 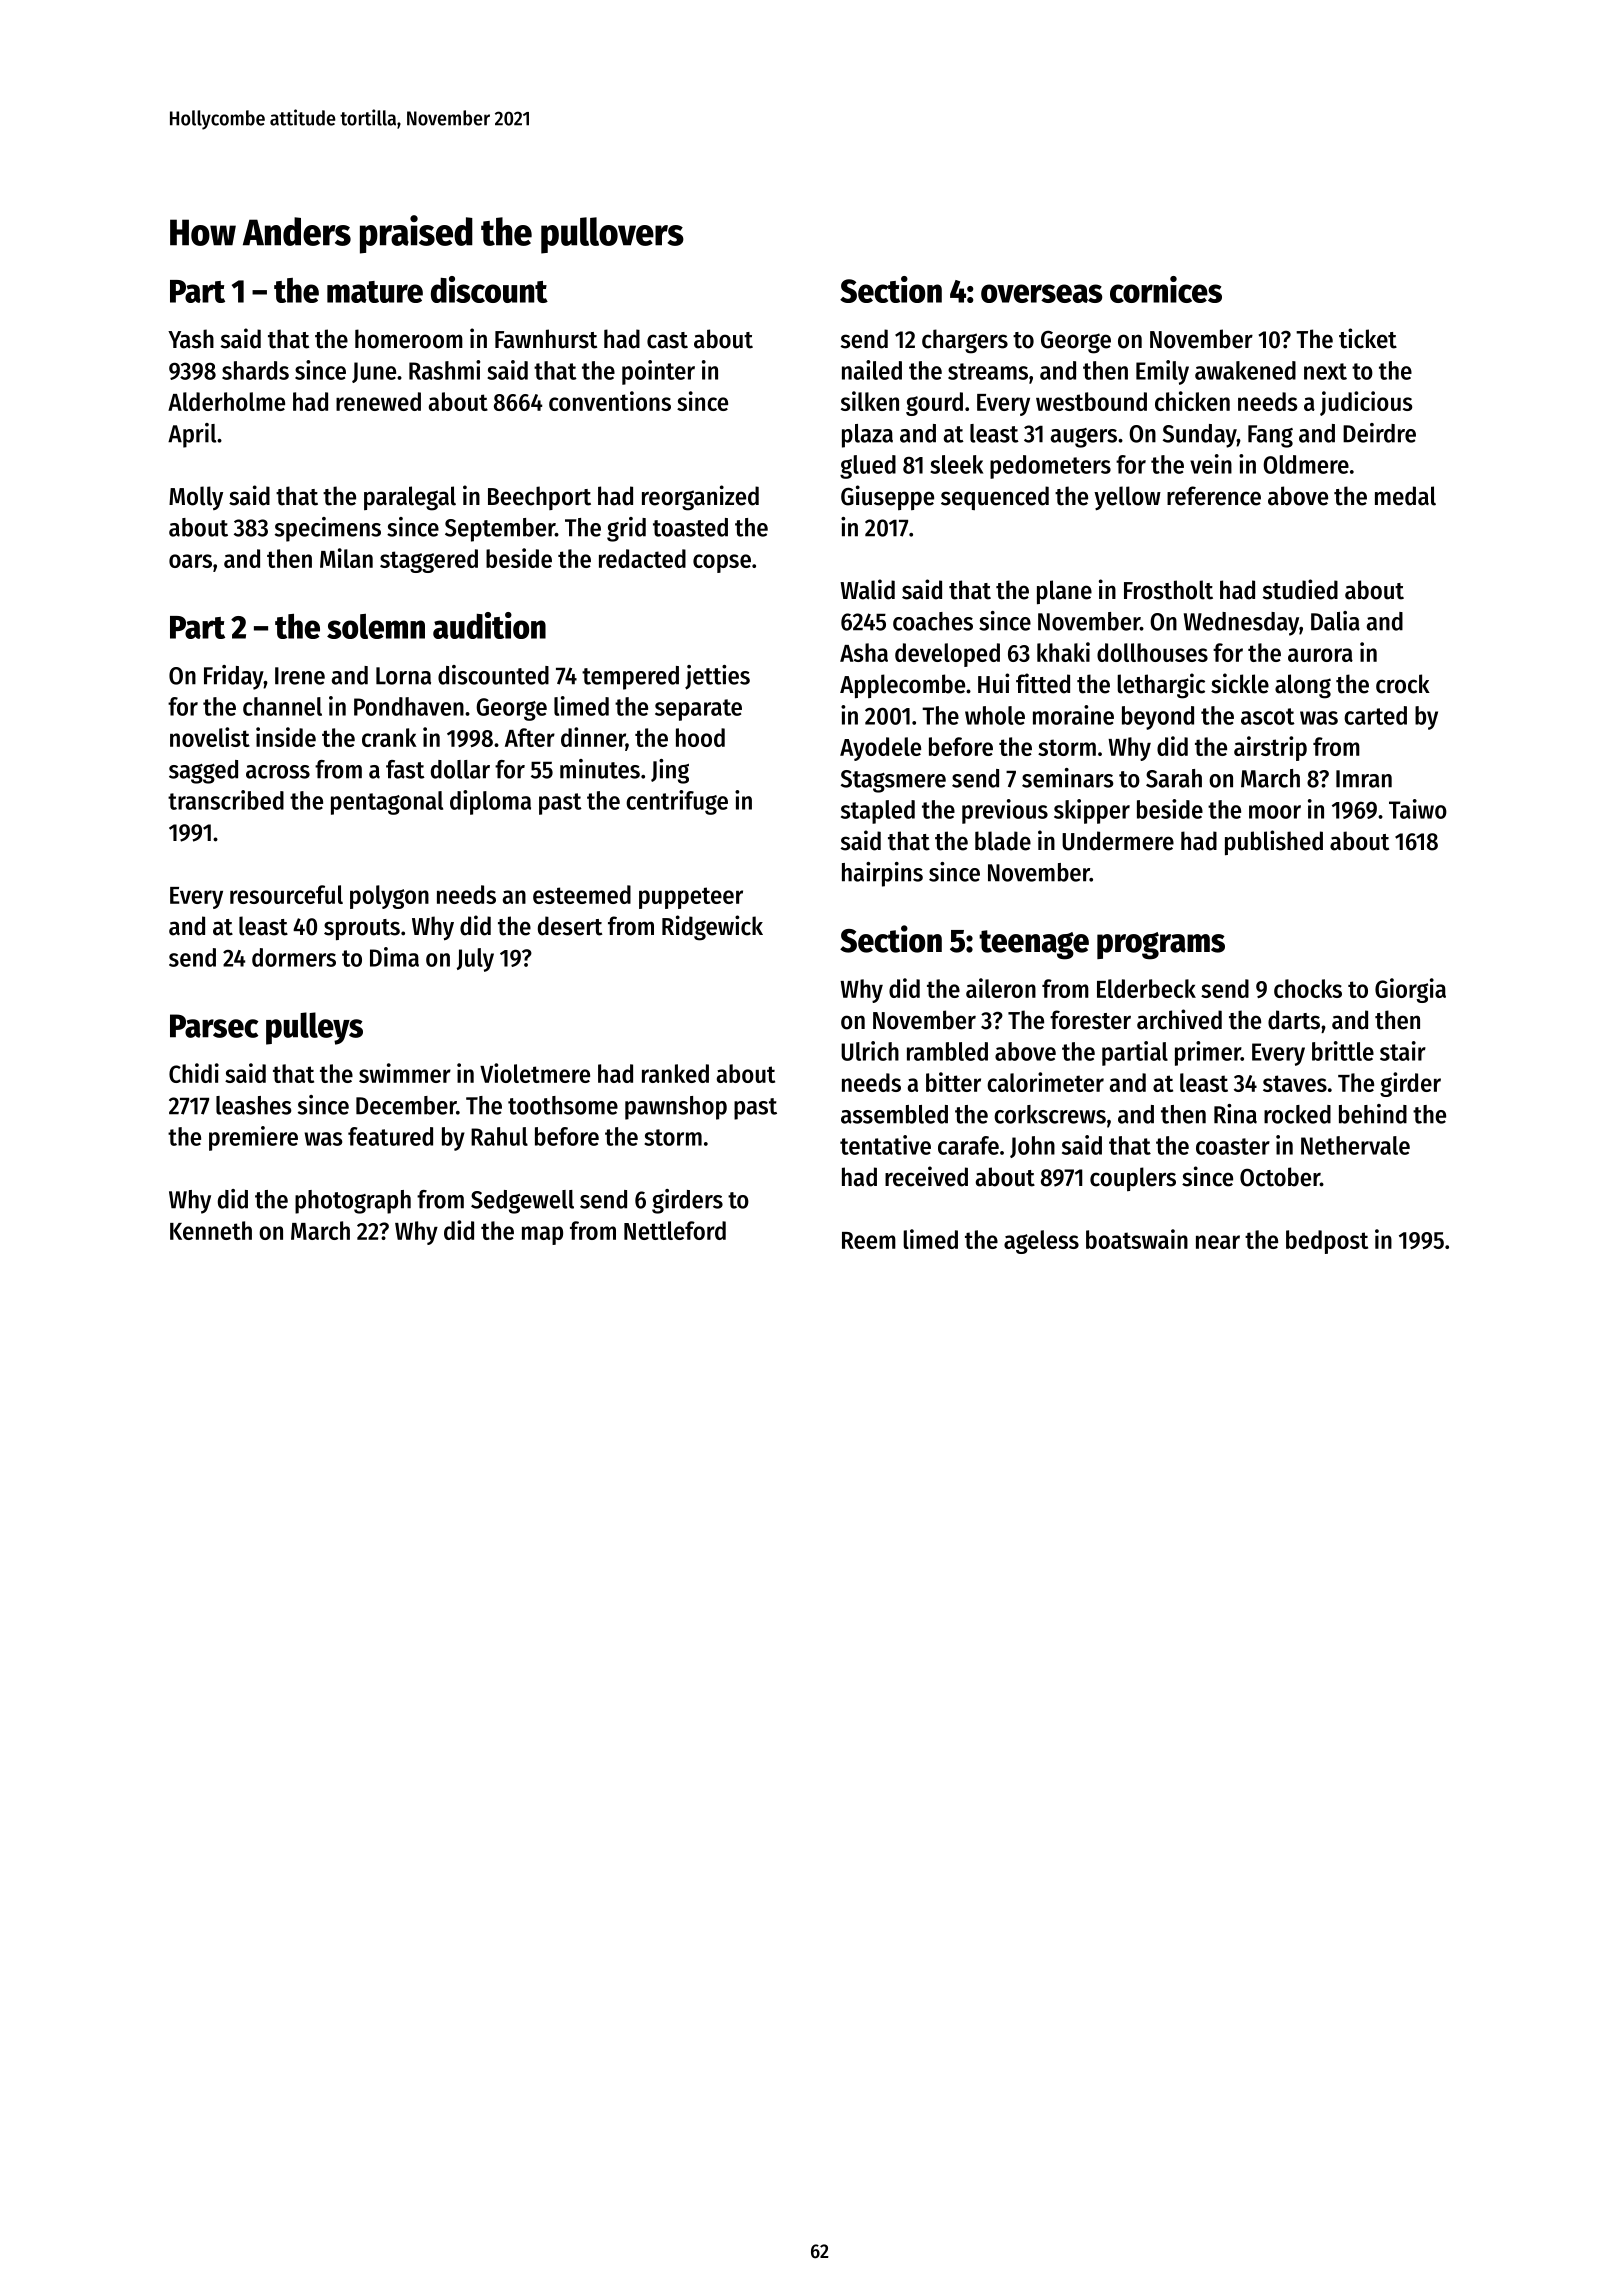 What do you see at coordinates (926, 1176) in the image?
I see `received` at bounding box center [926, 1176].
